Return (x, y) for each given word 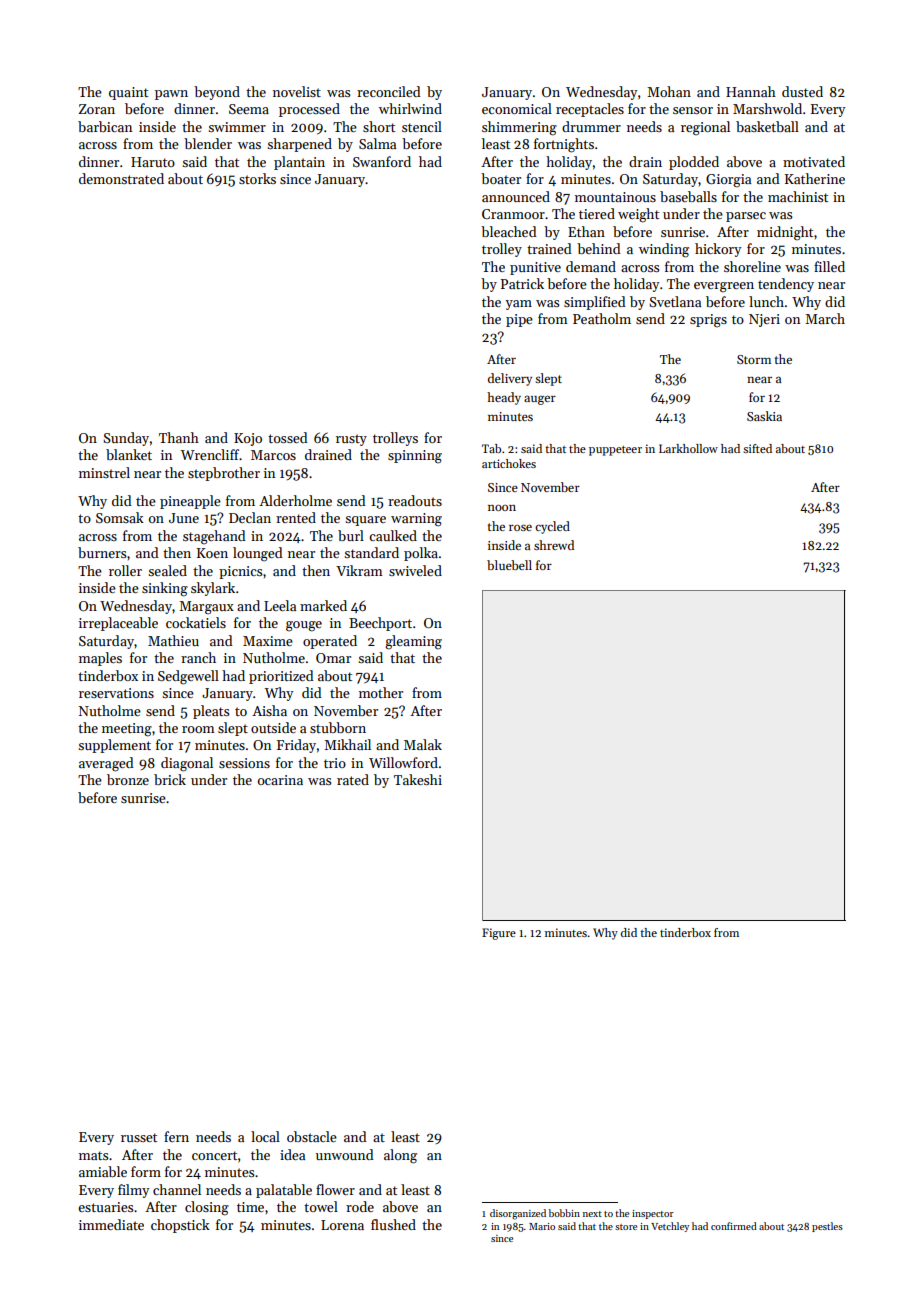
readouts (415, 500)
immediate (111, 1224)
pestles (827, 1227)
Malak (423, 744)
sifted (757, 448)
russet (139, 1137)
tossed (288, 437)
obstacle (312, 1136)
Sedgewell (188, 677)
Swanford (382, 161)
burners (102, 552)
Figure (499, 934)
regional (705, 128)
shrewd (554, 545)
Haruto (153, 162)
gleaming (413, 642)
